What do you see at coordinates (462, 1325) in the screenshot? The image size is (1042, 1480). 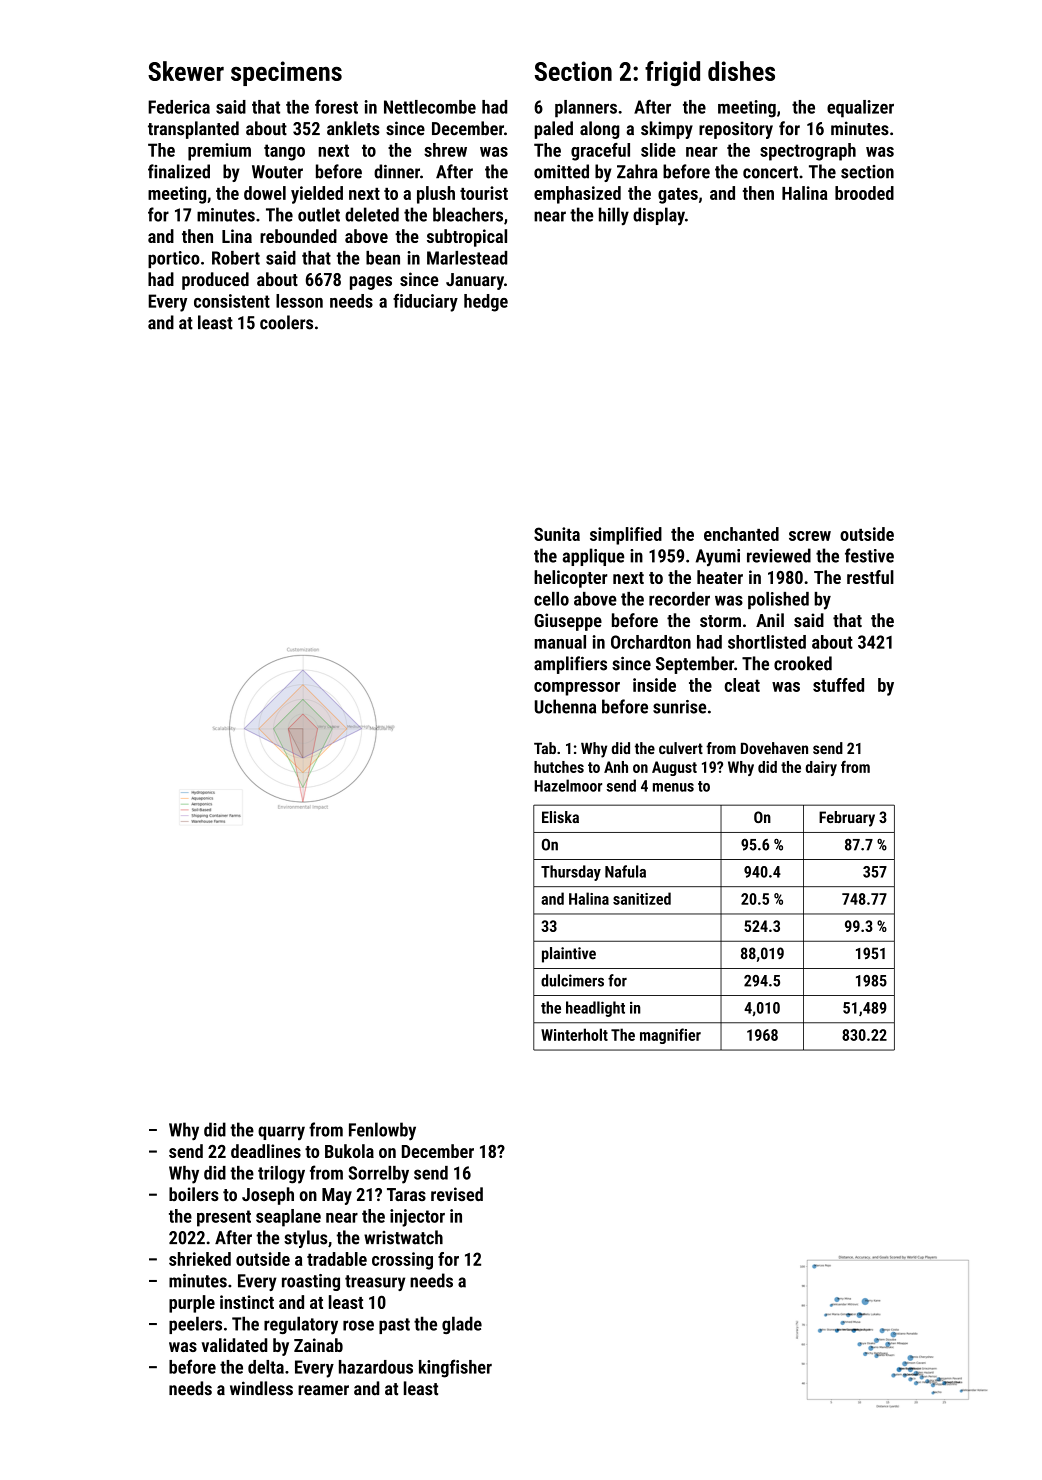 I see `glade` at bounding box center [462, 1325].
